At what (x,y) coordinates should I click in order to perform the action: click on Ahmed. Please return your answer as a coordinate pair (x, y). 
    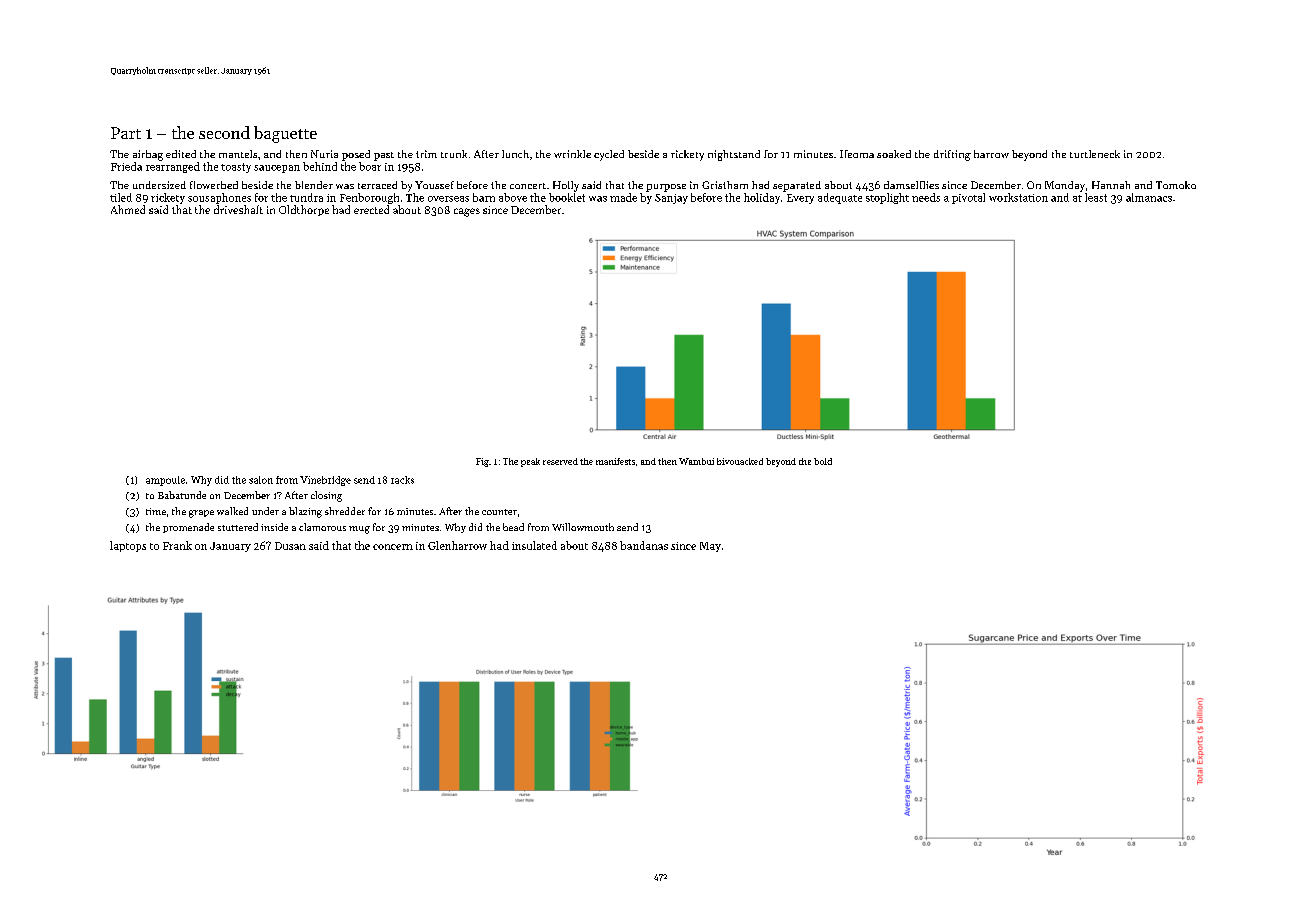
    Looking at the image, I should click on (128, 209).
